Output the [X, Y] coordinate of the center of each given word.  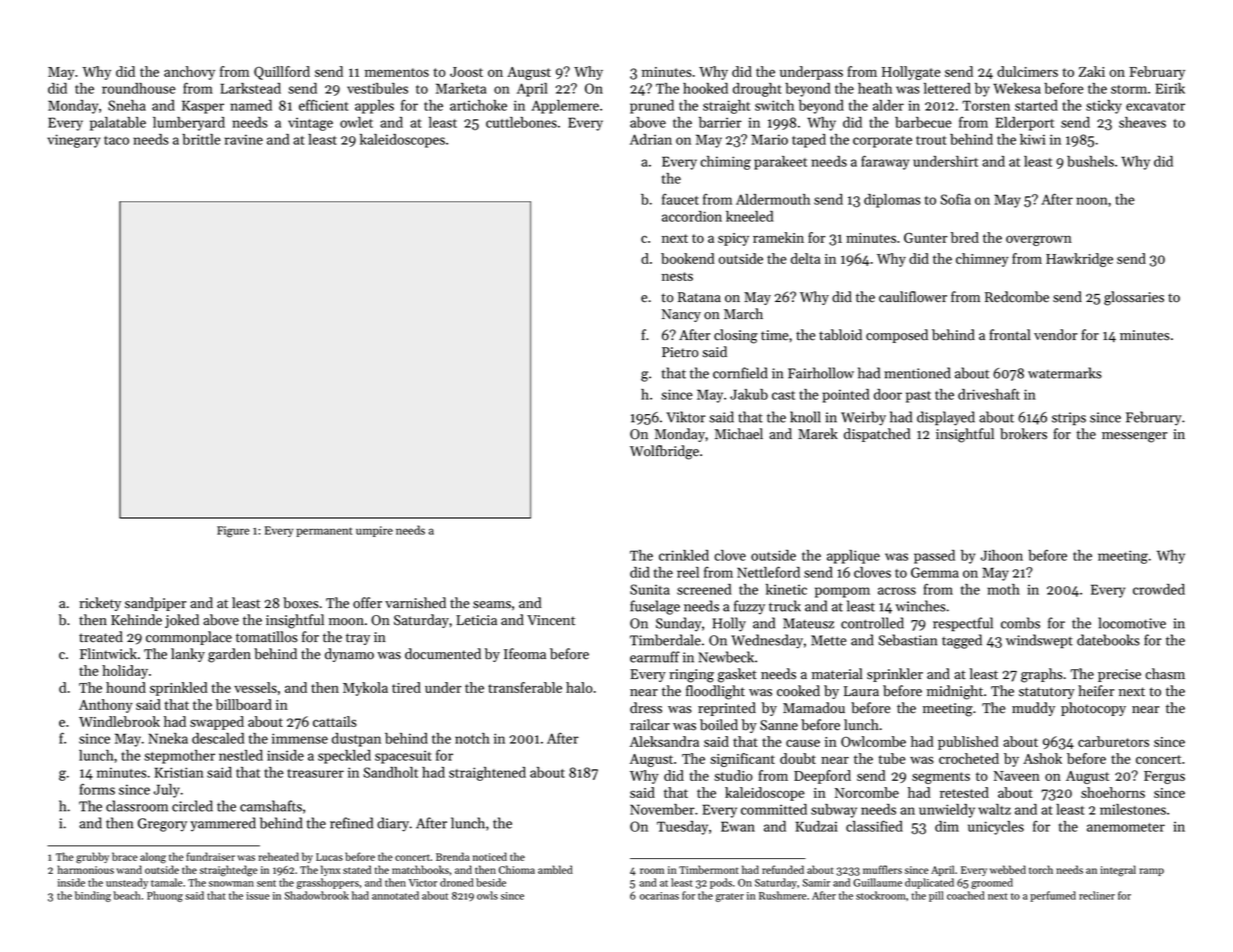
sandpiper [155, 604]
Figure [233, 532]
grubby [92, 858]
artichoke [478, 105]
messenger [1134, 437]
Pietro [680, 352]
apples [374, 107]
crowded [1159, 589]
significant [742, 760]
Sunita [650, 589]
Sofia [955, 199]
